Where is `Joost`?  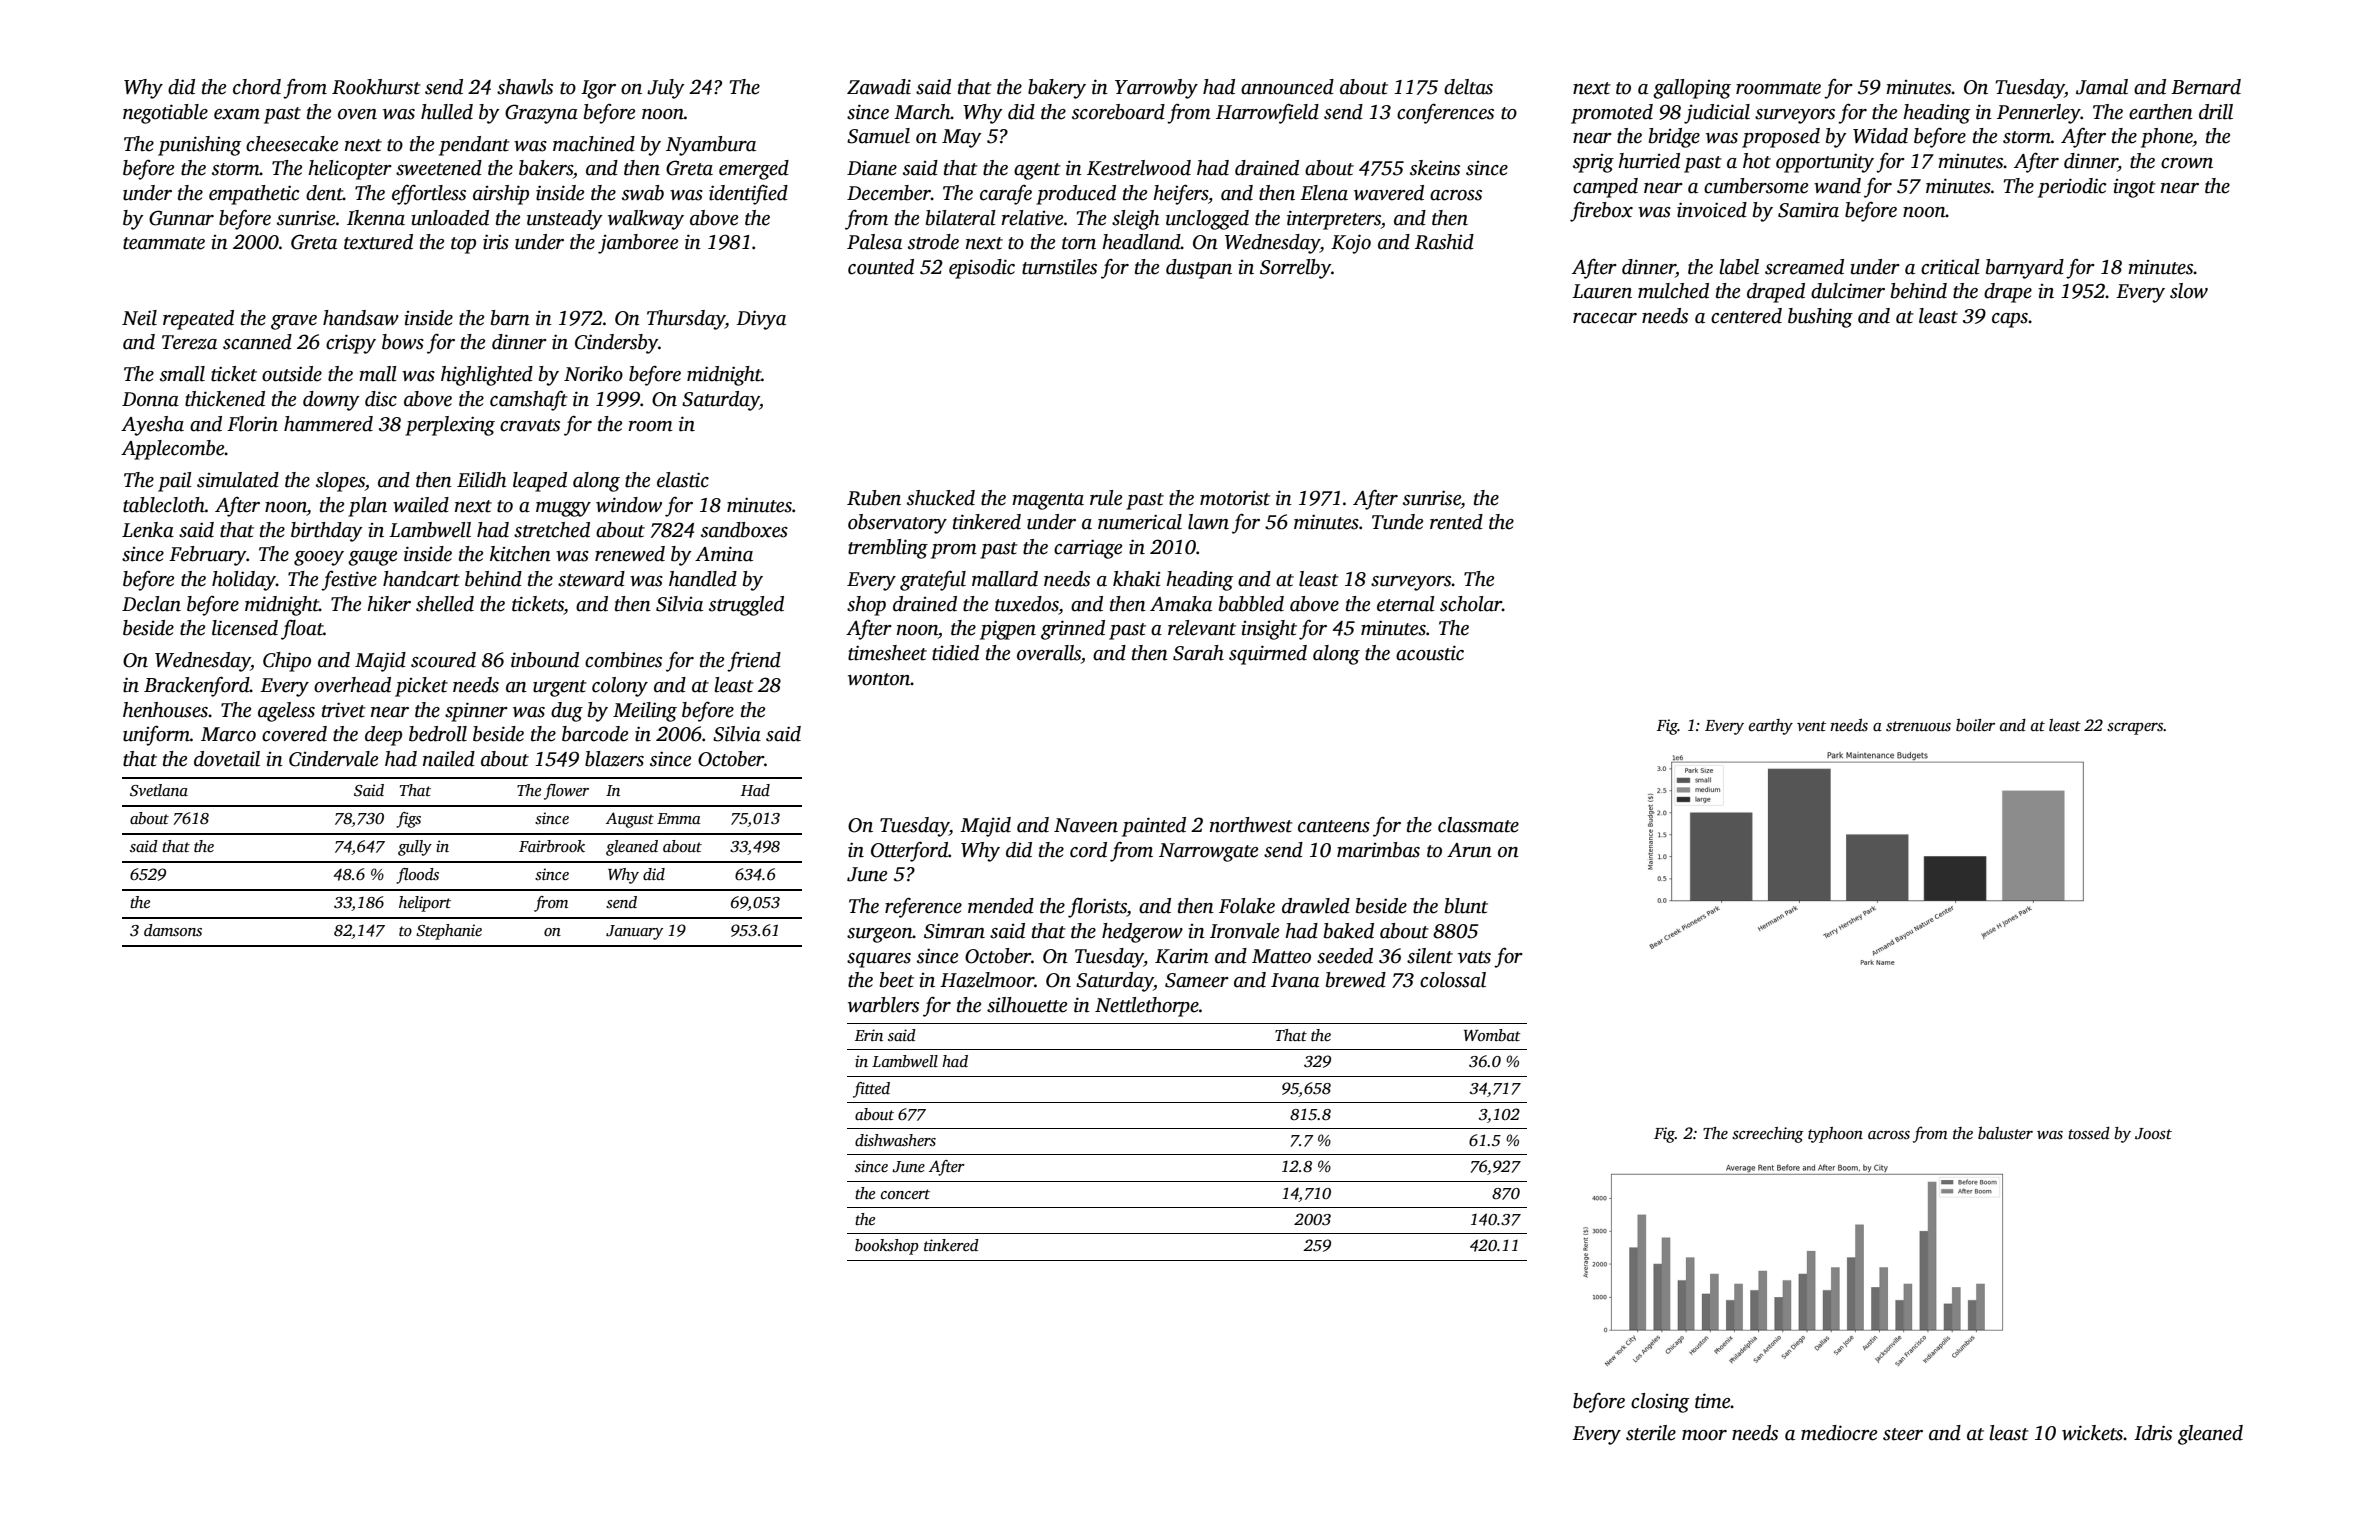 Joost is located at coordinates (2153, 1134).
